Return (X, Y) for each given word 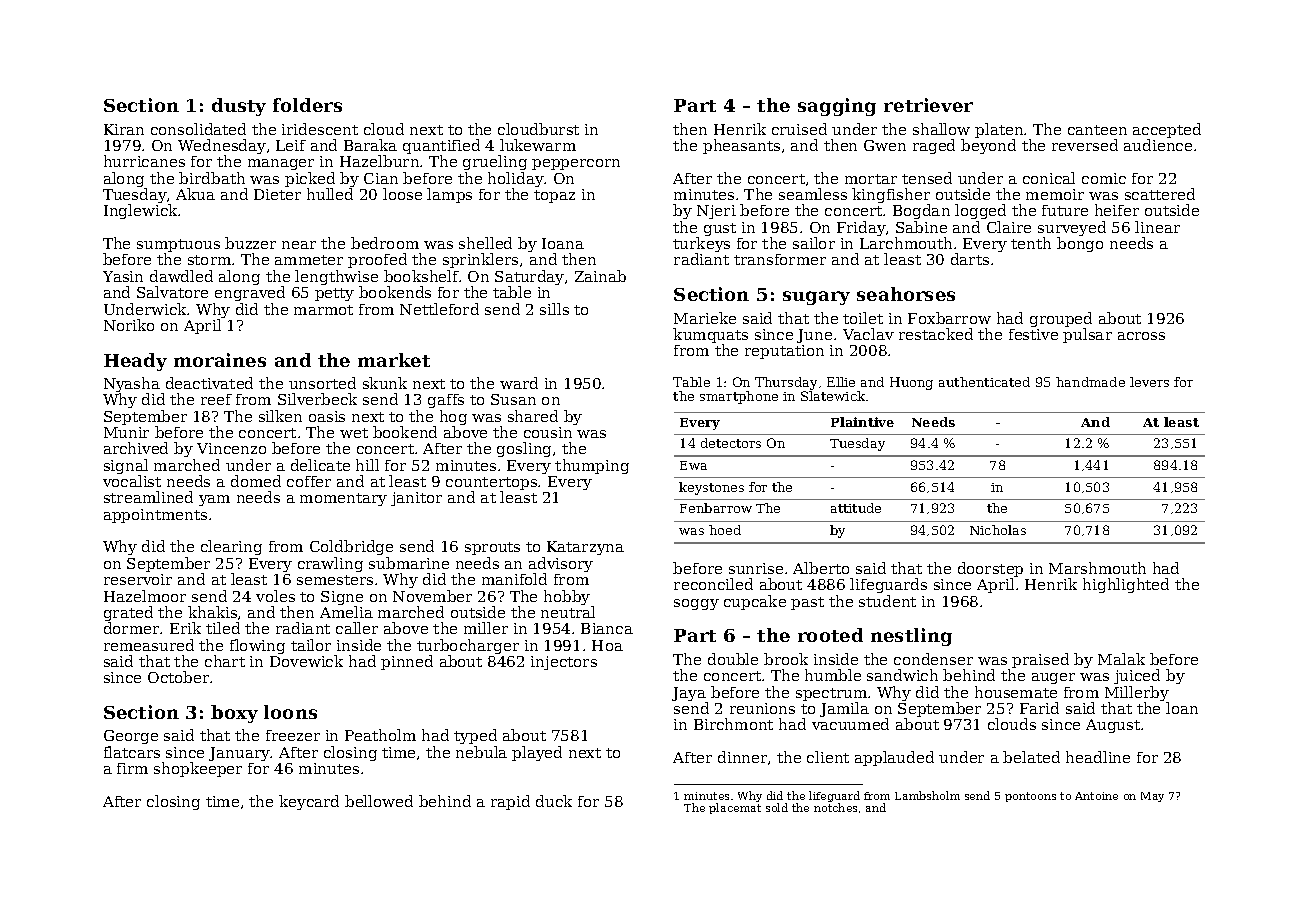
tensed (927, 178)
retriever (928, 105)
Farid (1039, 708)
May (1152, 797)
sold (777, 807)
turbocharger (468, 646)
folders (307, 105)
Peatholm (380, 735)
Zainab (600, 276)
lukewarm (538, 145)
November (432, 596)
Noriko (129, 325)
